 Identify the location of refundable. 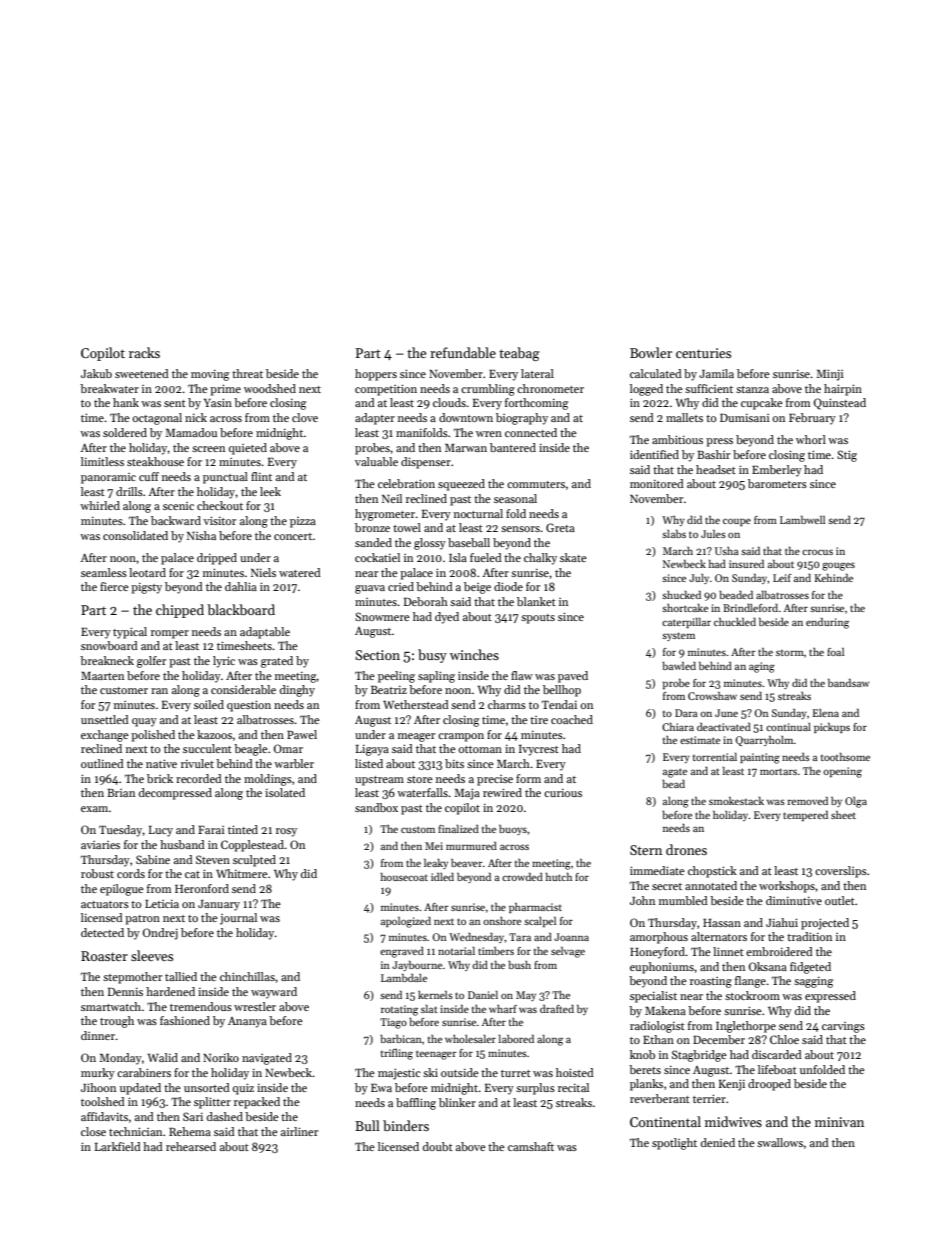
(463, 352).
